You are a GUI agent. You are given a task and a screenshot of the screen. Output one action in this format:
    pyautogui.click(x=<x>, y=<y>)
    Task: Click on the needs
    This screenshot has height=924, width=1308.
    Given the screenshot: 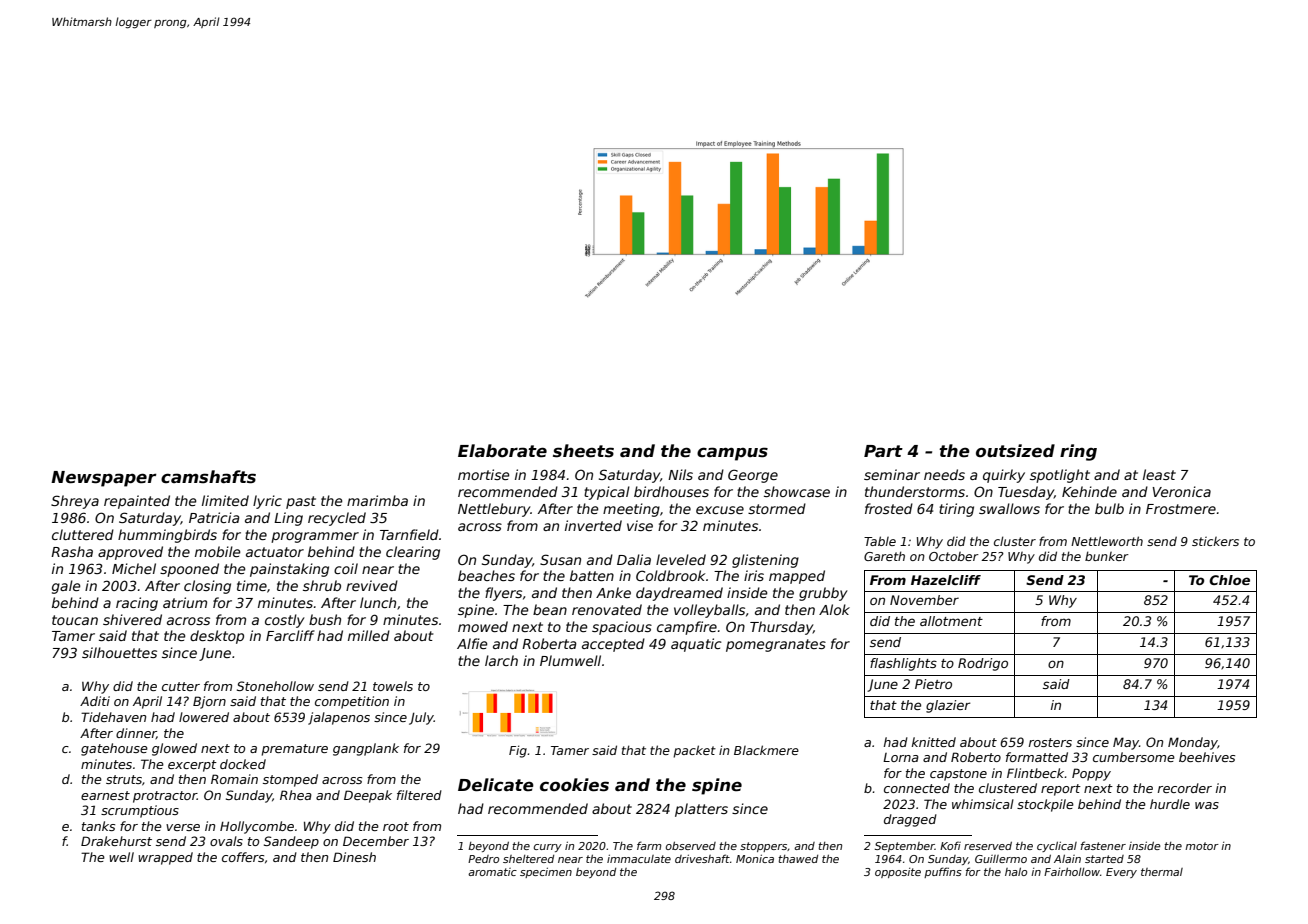 What is the action you would take?
    pyautogui.click(x=944, y=474)
